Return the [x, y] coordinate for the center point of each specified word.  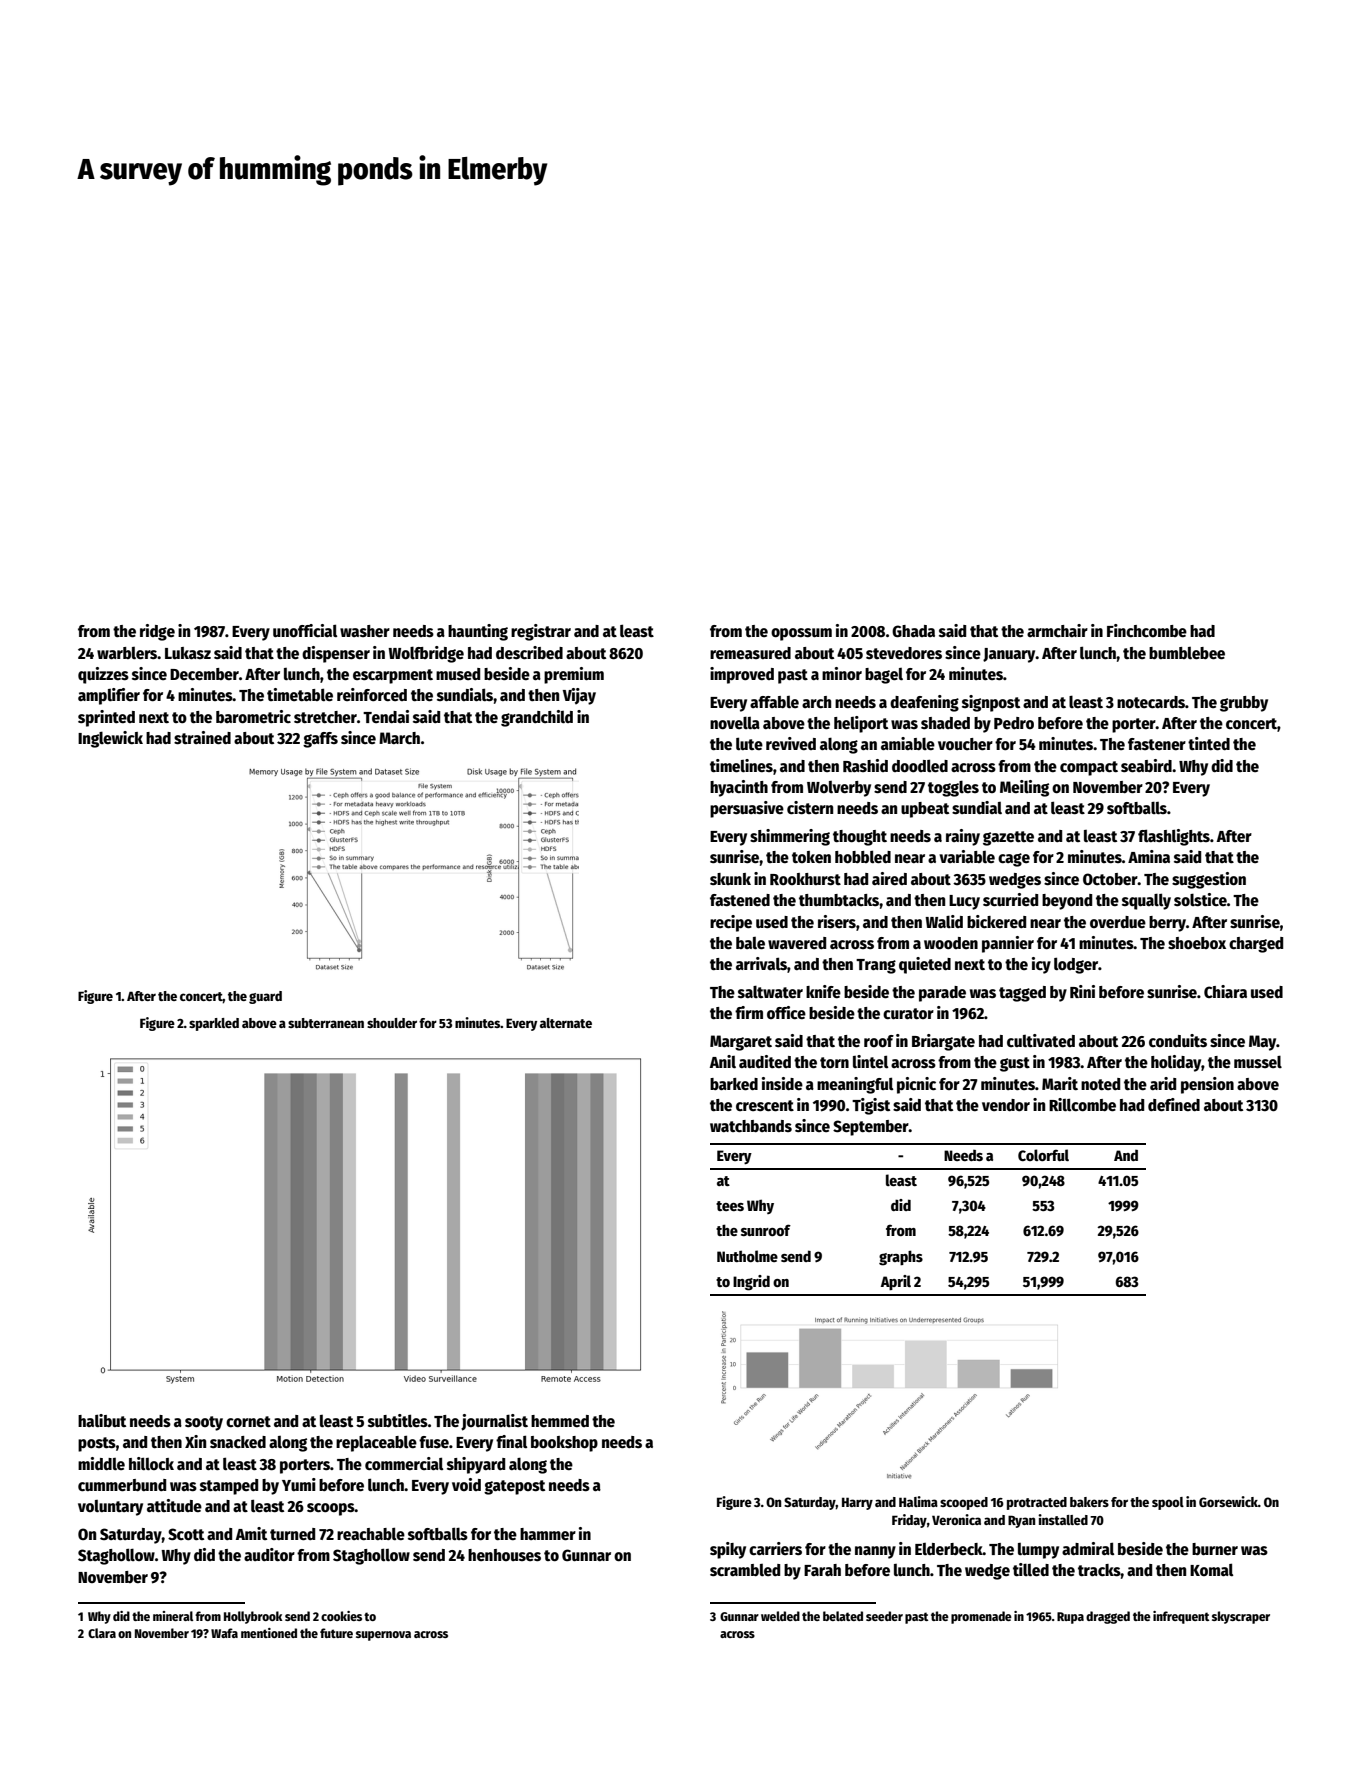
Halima [918, 1501]
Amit [251, 1533]
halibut [102, 1420]
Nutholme [747, 1256]
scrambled [745, 1570]
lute [749, 743]
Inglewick [110, 739]
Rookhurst [805, 879]
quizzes [103, 675]
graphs [901, 1258]
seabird [1146, 766]
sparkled [214, 1024]
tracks [1099, 1570]
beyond [1067, 902]
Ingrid [751, 1283]
